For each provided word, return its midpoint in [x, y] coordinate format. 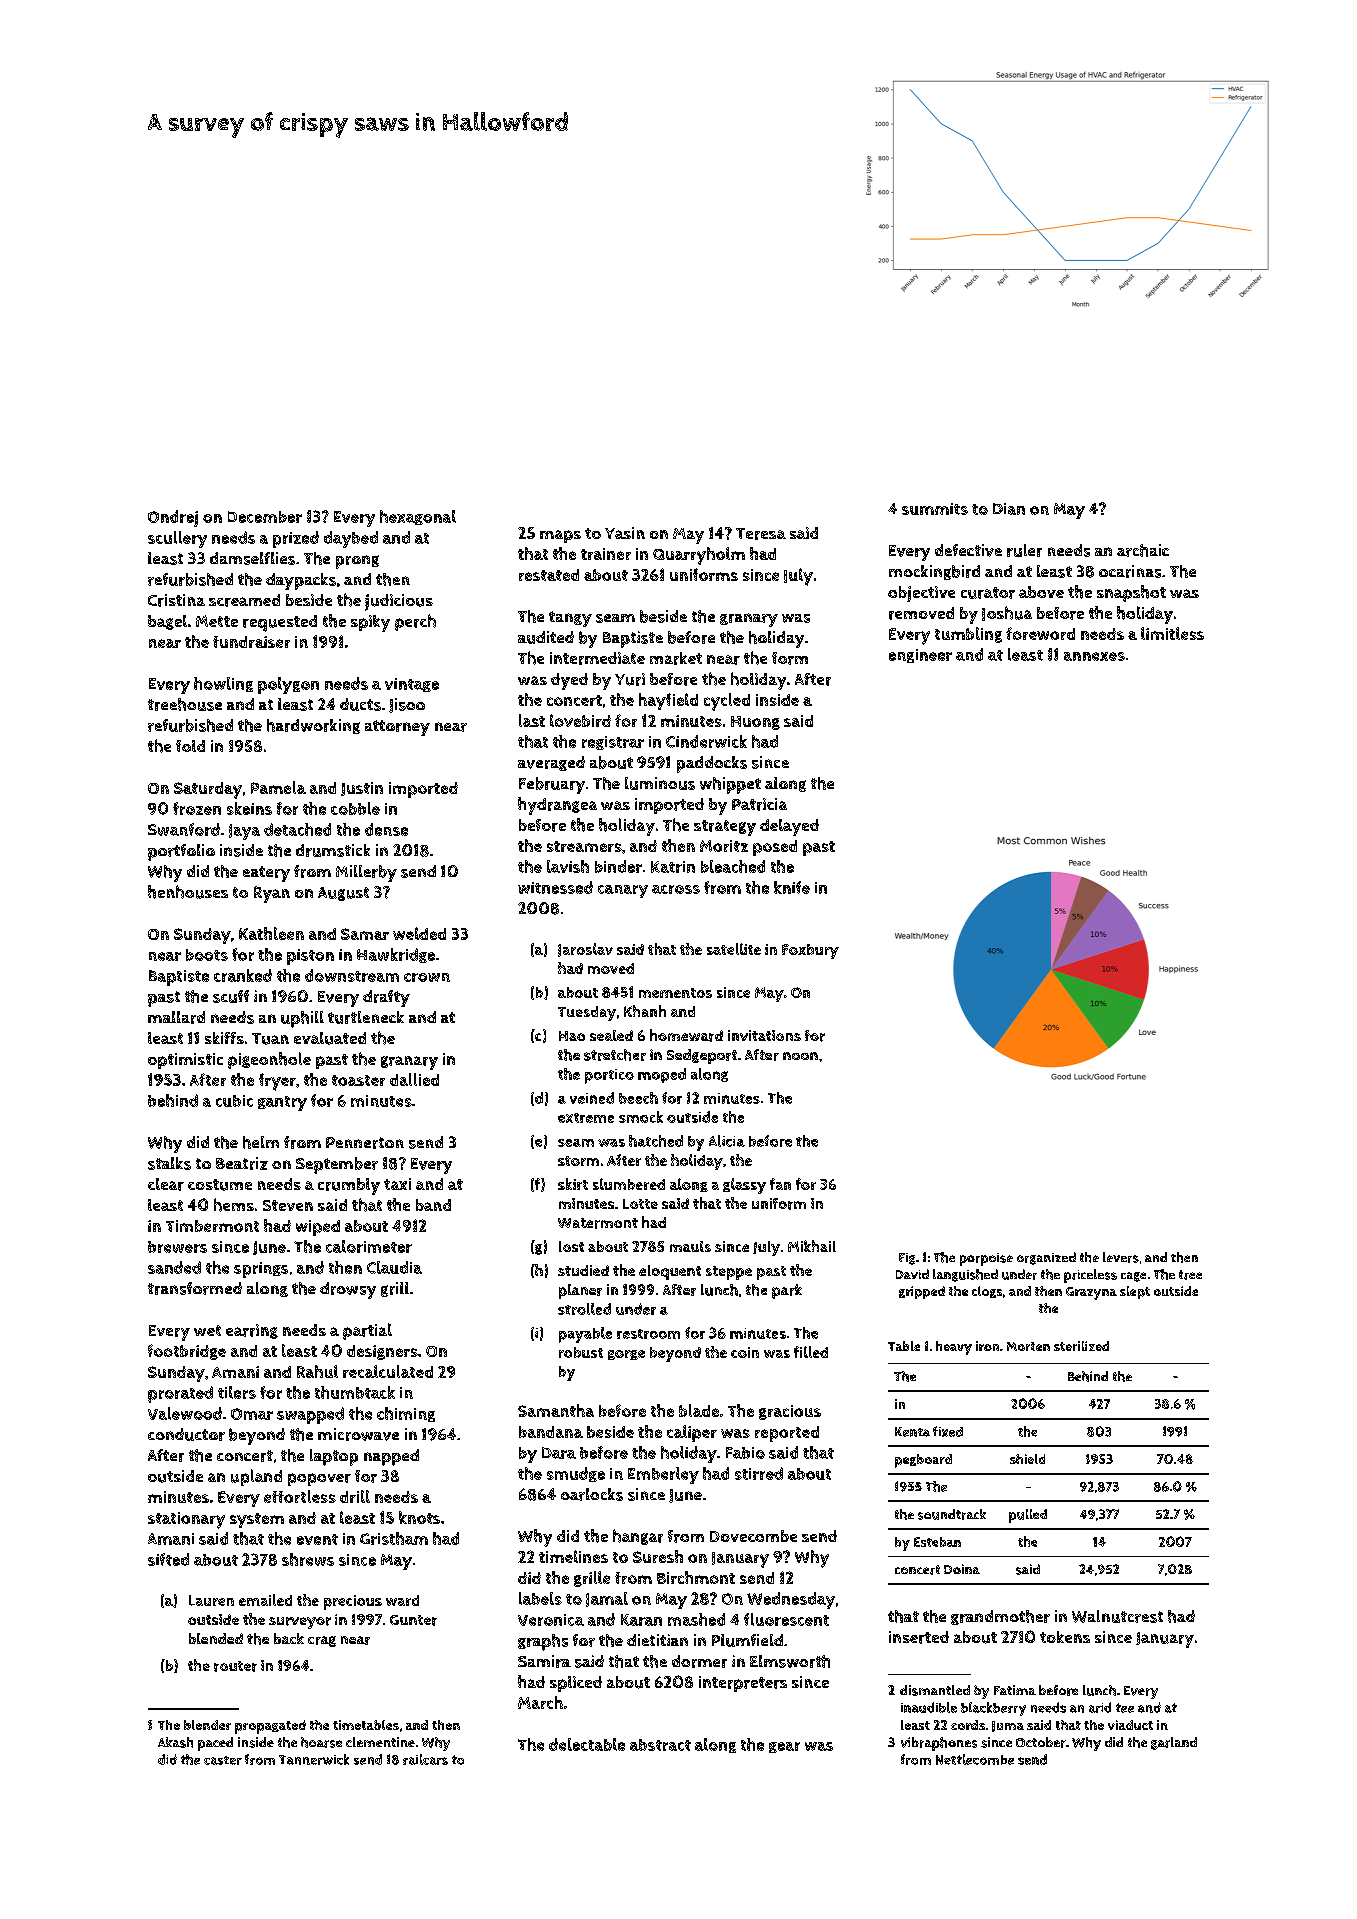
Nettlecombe [975, 1759]
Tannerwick [314, 1759]
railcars [425, 1759]
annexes [1094, 656]
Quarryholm [699, 556]
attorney [397, 728]
